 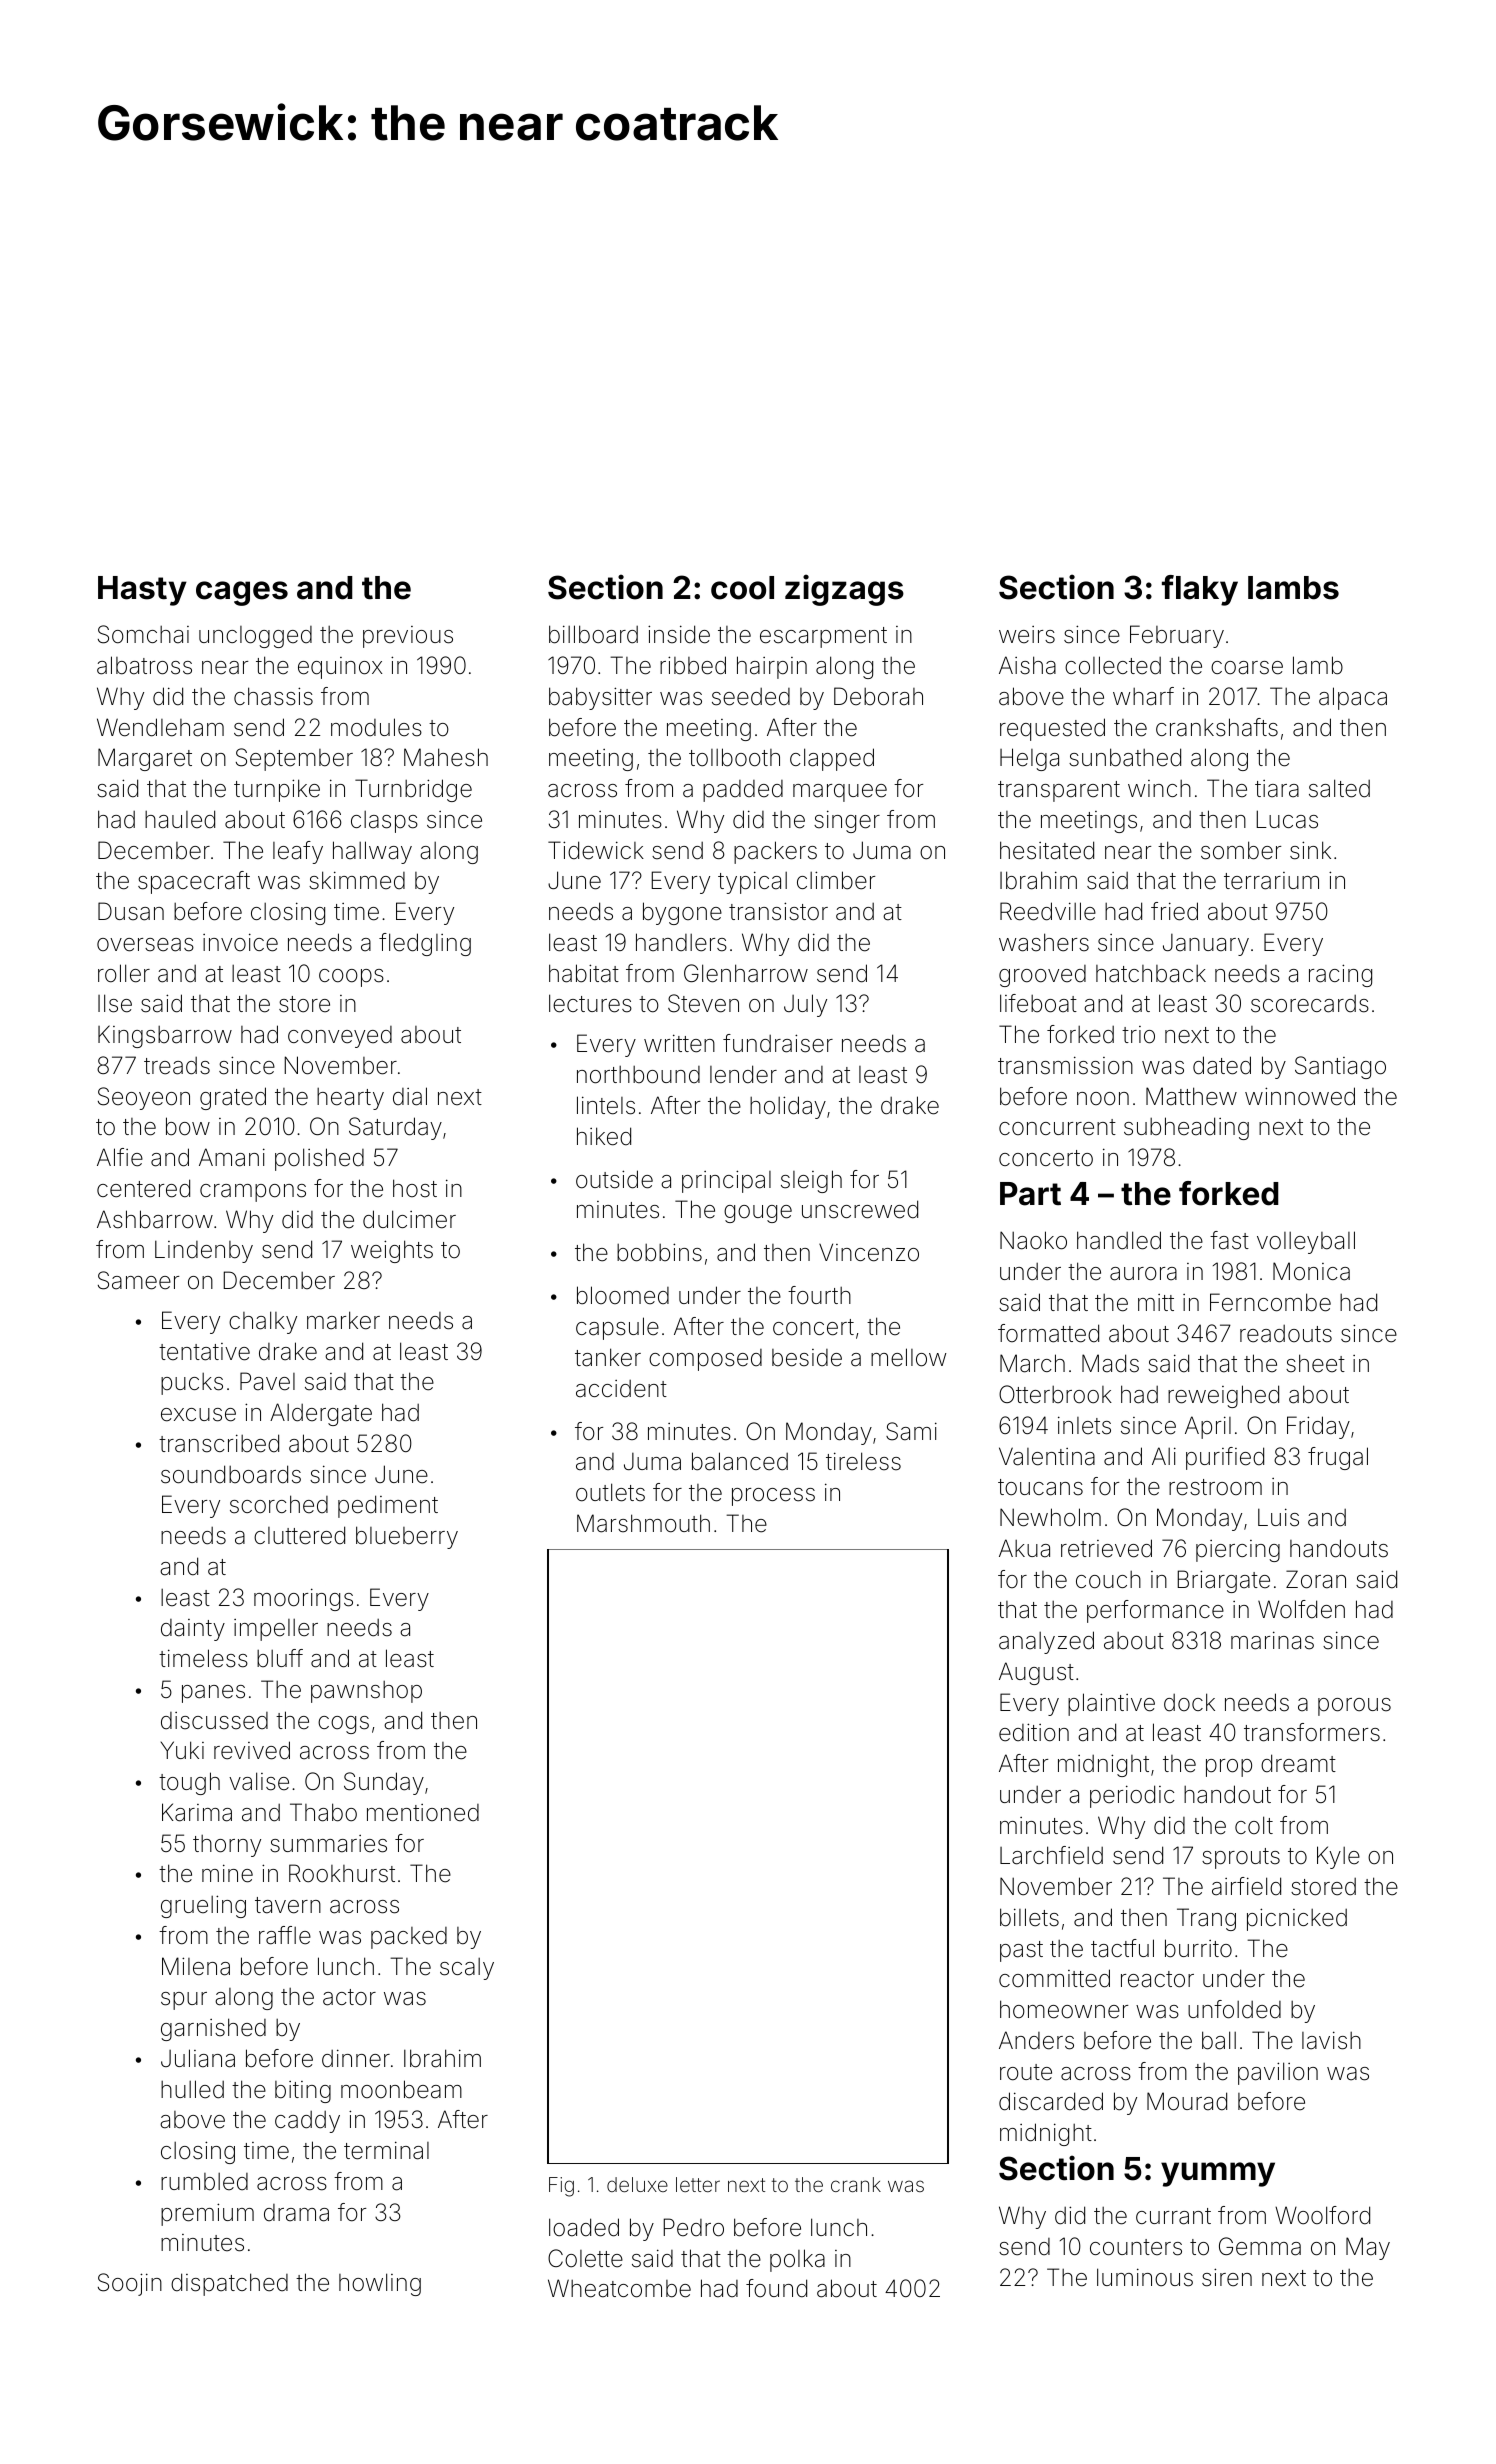 I want to click on howling, so click(x=380, y=2284).
